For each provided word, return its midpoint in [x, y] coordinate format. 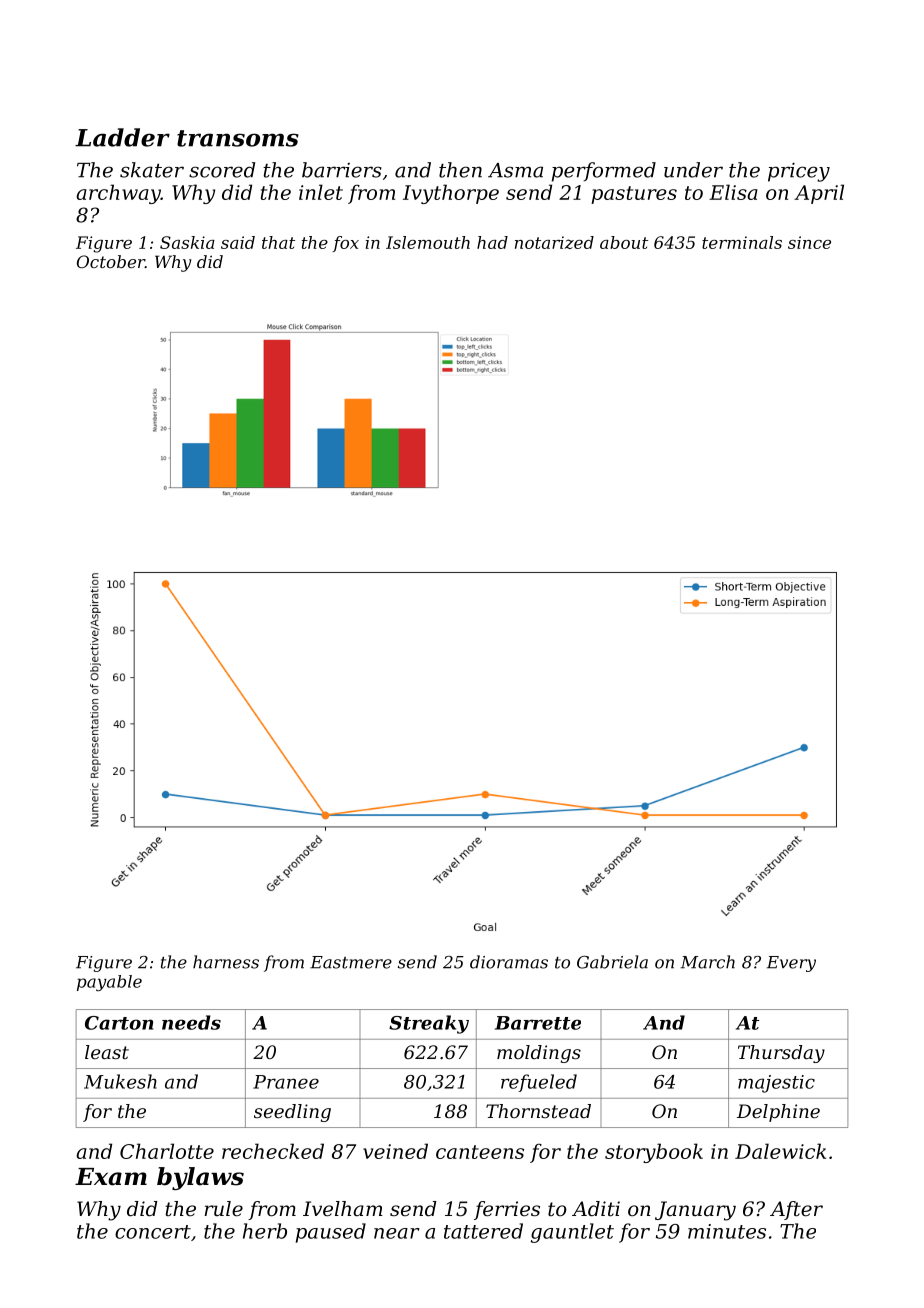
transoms [238, 138]
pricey [799, 172]
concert [153, 1232]
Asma [515, 170]
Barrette [538, 1023]
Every [791, 964]
